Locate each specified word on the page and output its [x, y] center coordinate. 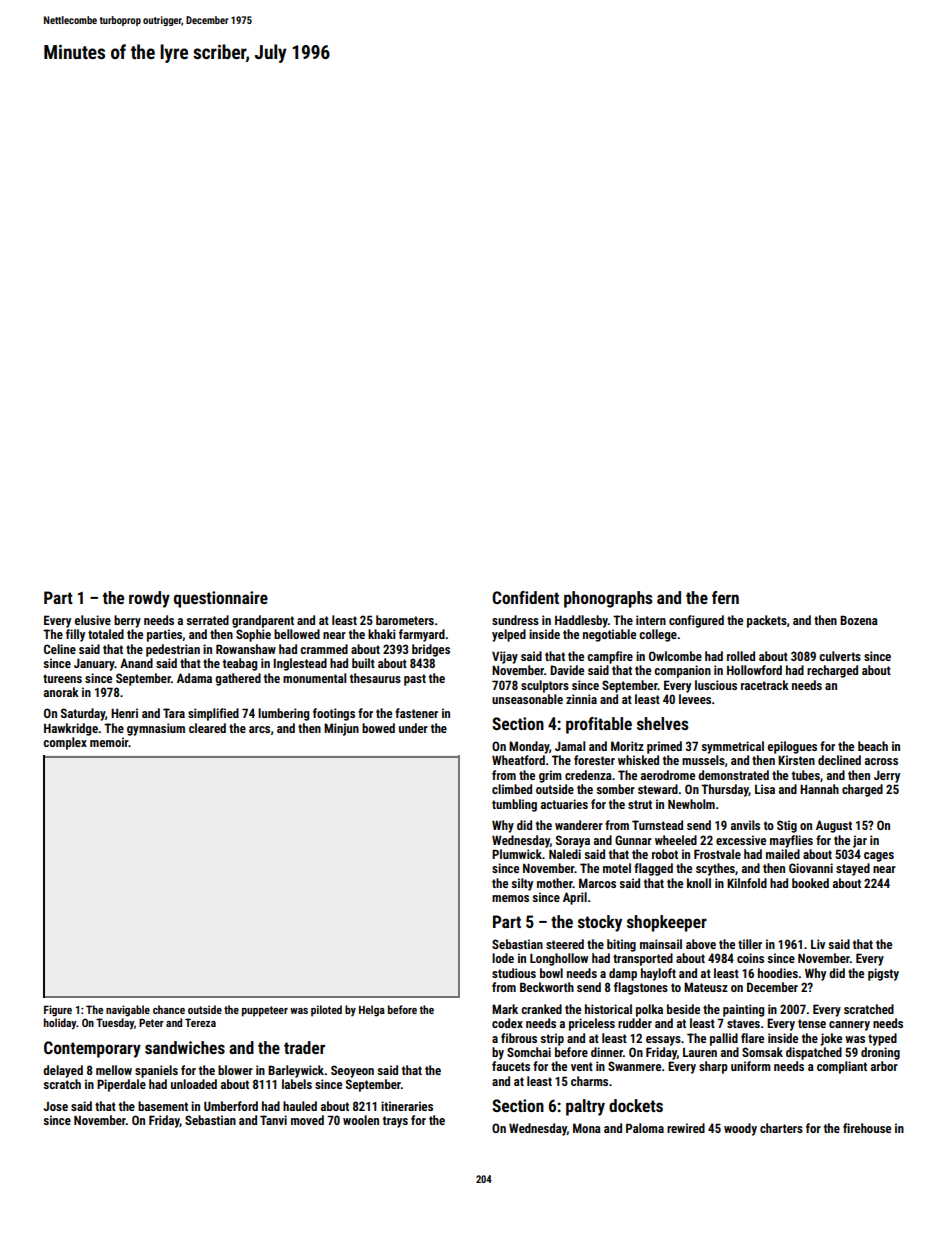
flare [752, 1038]
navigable [128, 1011]
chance [169, 1009]
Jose [55, 1106]
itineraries [407, 1106]
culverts [840, 656]
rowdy [149, 599]
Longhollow [559, 959]
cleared [207, 728]
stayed [853, 869]
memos [510, 898]
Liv [818, 944]
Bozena [859, 620]
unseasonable [527, 699]
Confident [525, 597]
